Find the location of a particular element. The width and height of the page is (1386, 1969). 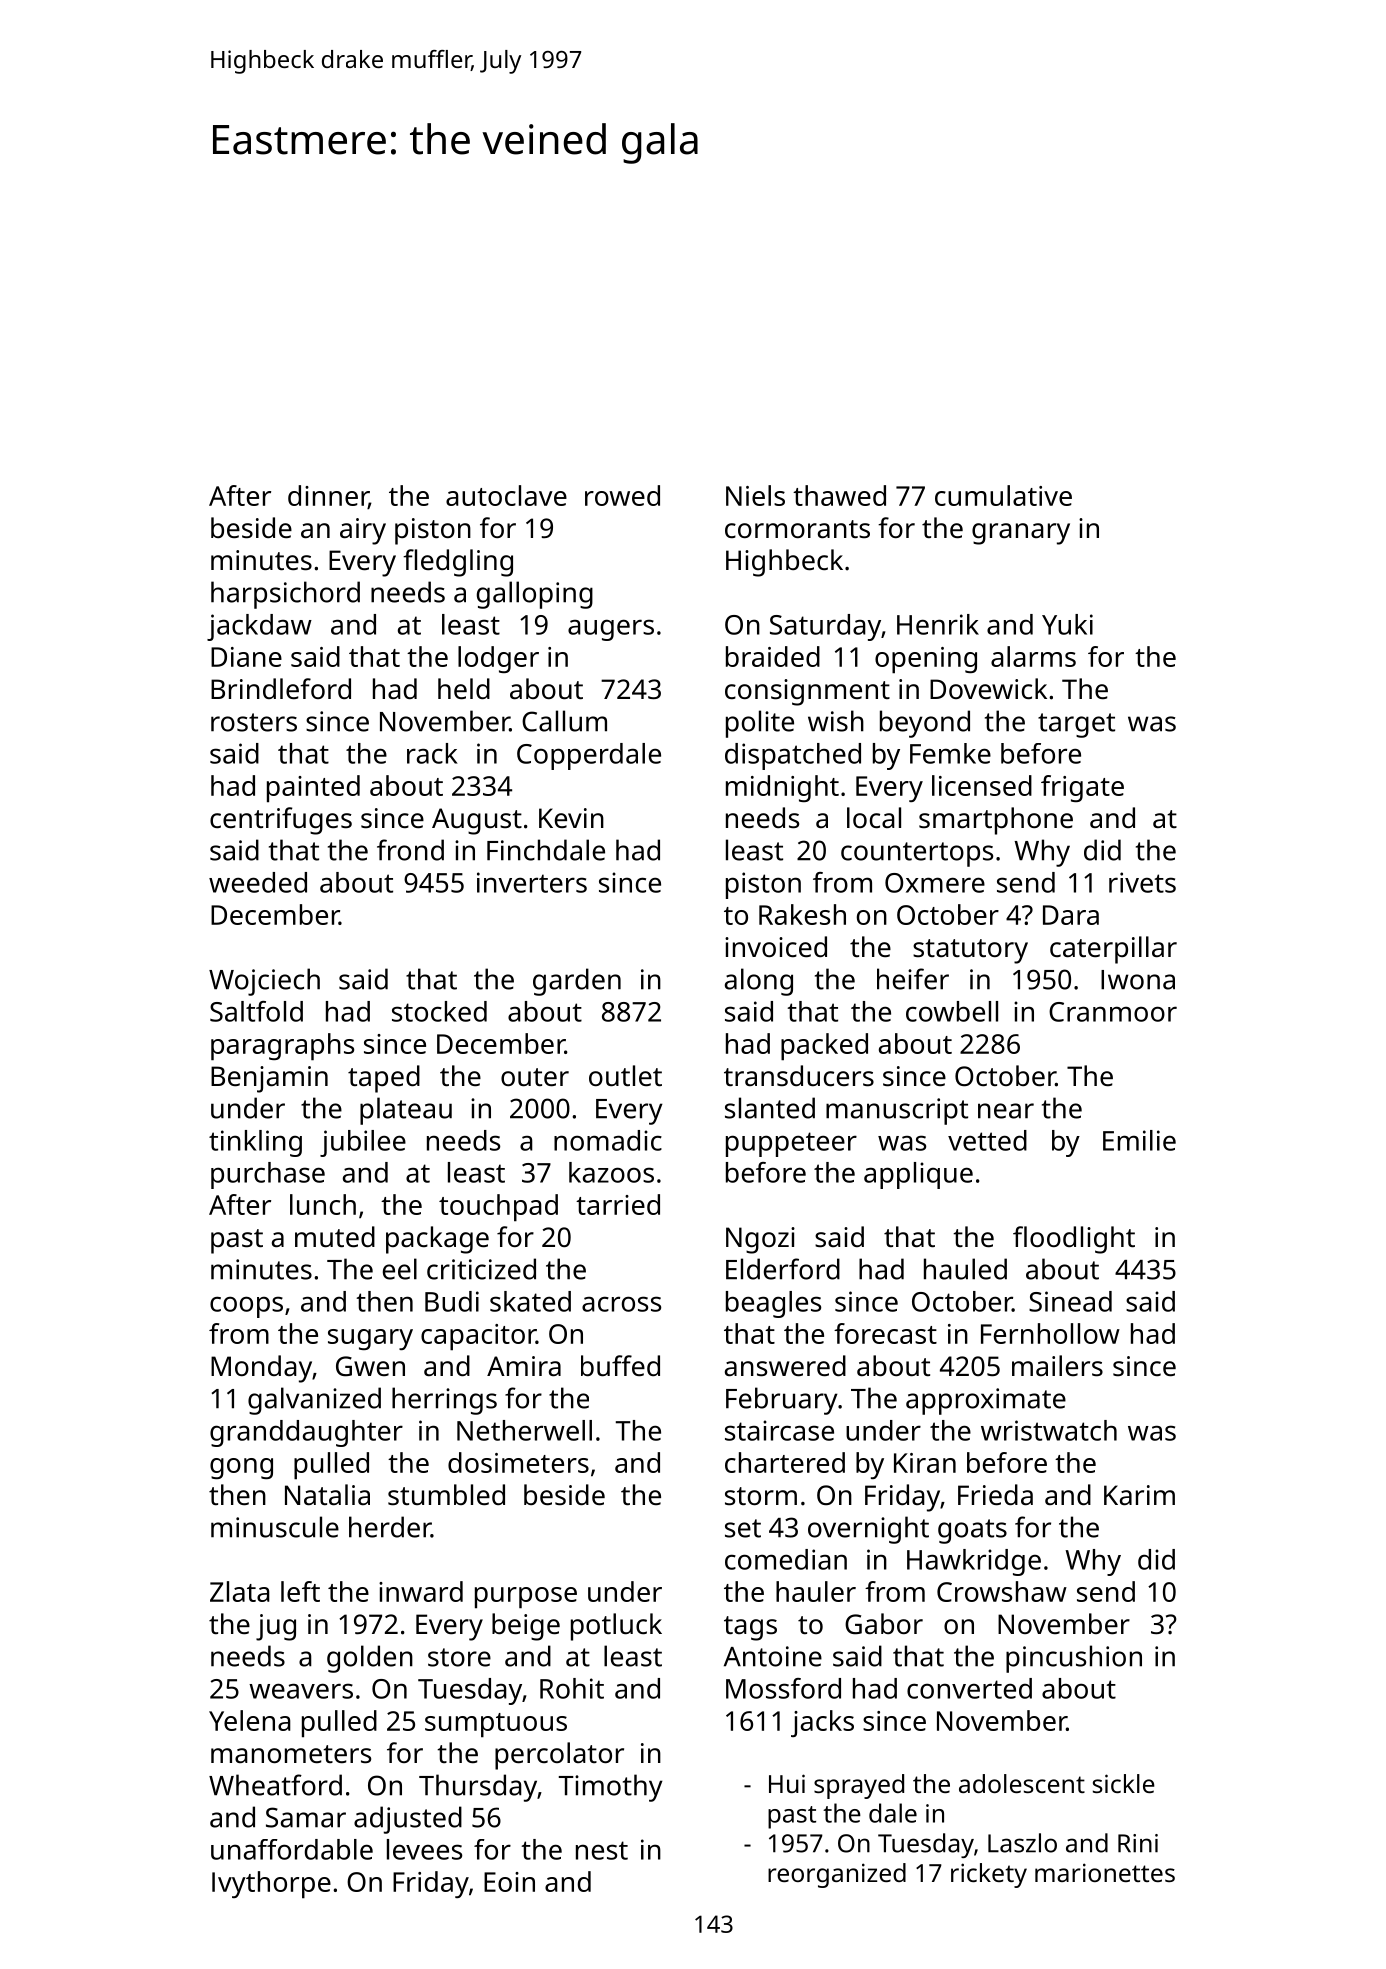

dosimeters is located at coordinates (518, 1462).
